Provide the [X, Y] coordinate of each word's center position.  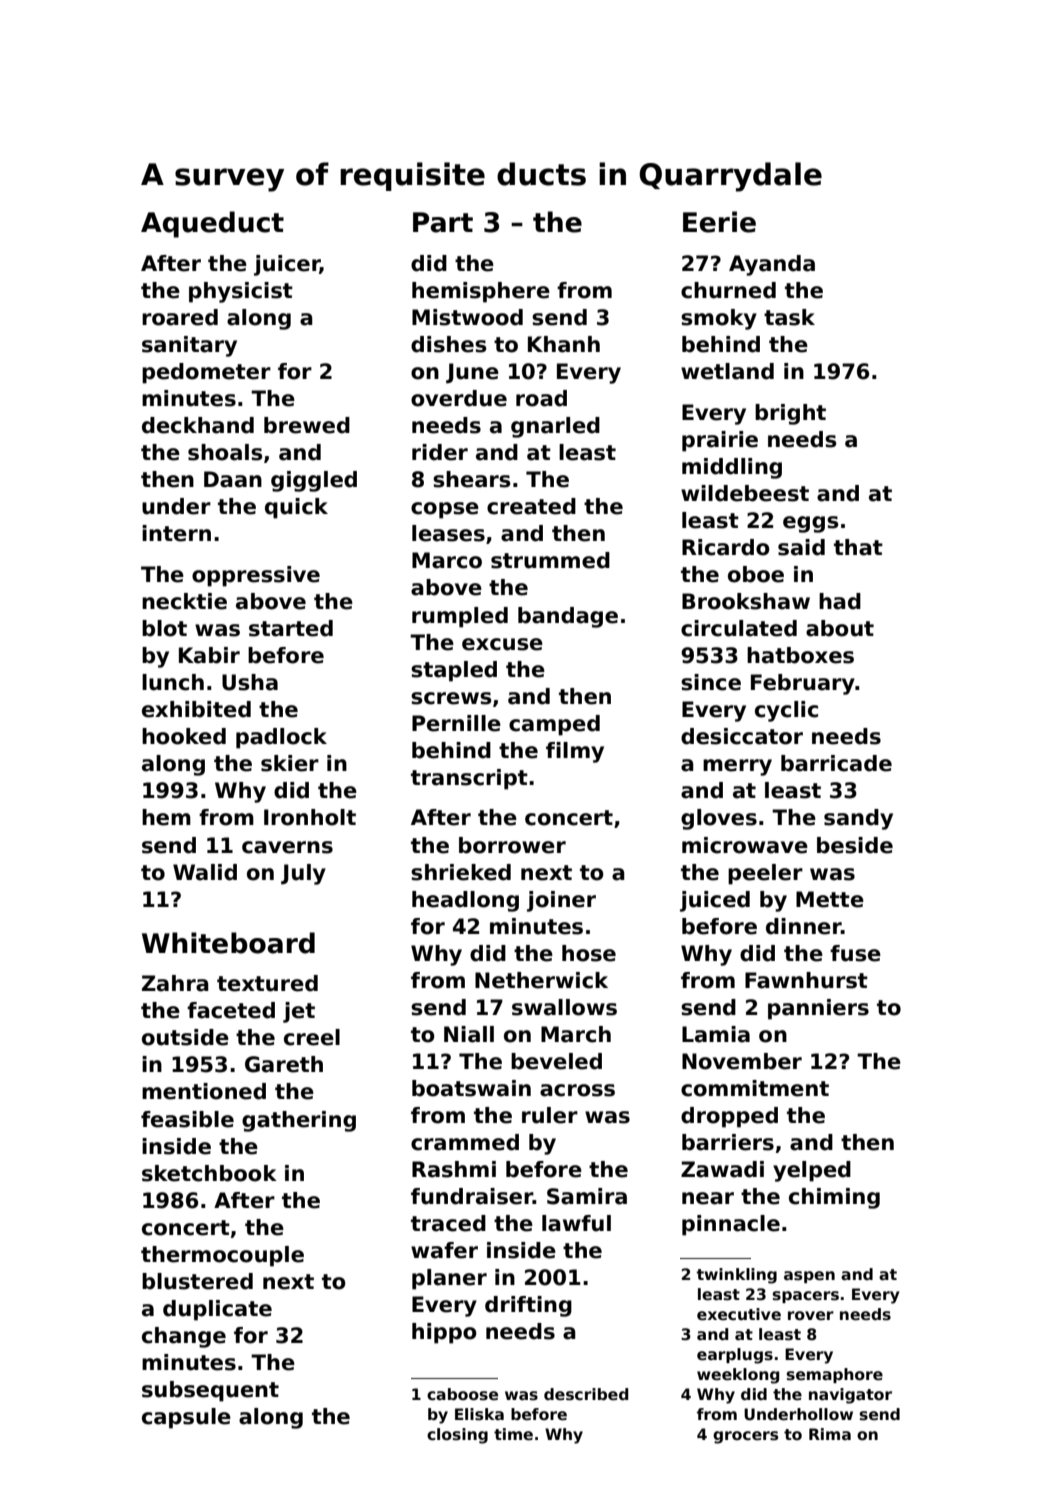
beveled [556, 1061]
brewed [307, 425]
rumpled [460, 617]
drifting [528, 1306]
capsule [186, 1418]
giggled [314, 481]
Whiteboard [228, 943]
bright [790, 414]
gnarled [555, 427]
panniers [818, 1009]
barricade [836, 763]
